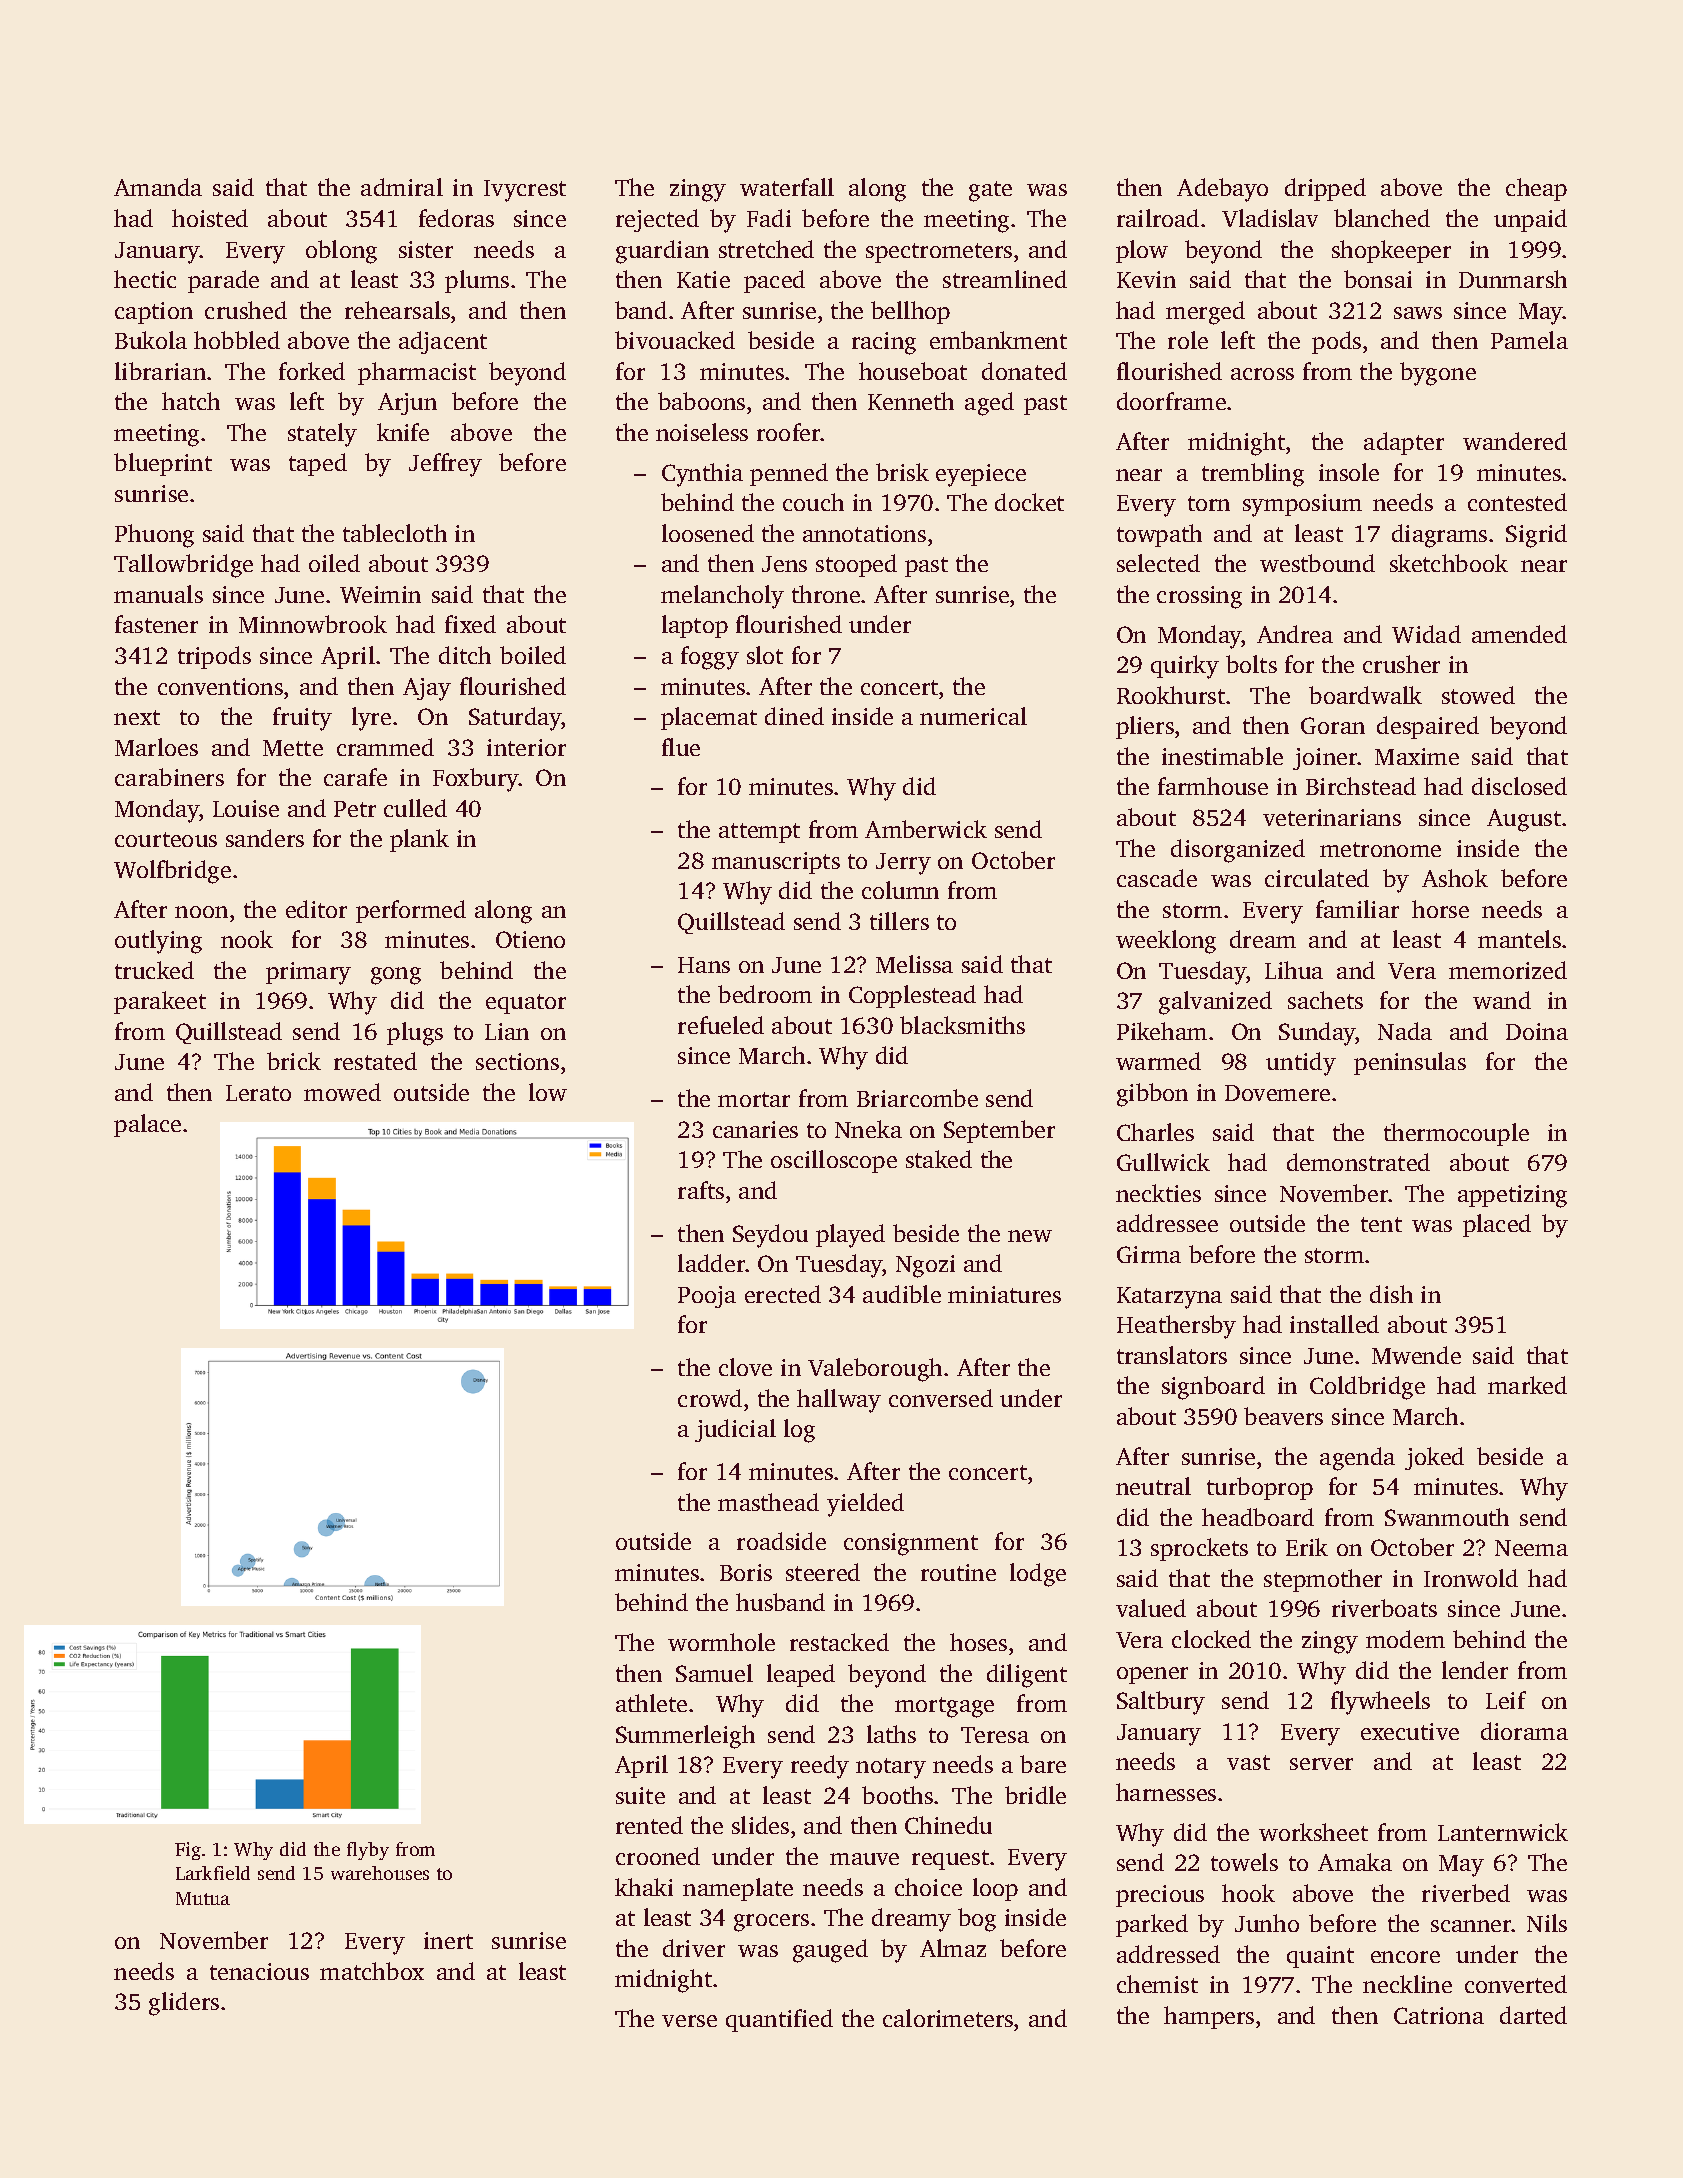  What do you see at coordinates (998, 340) in the screenshot?
I see `embankment` at bounding box center [998, 340].
